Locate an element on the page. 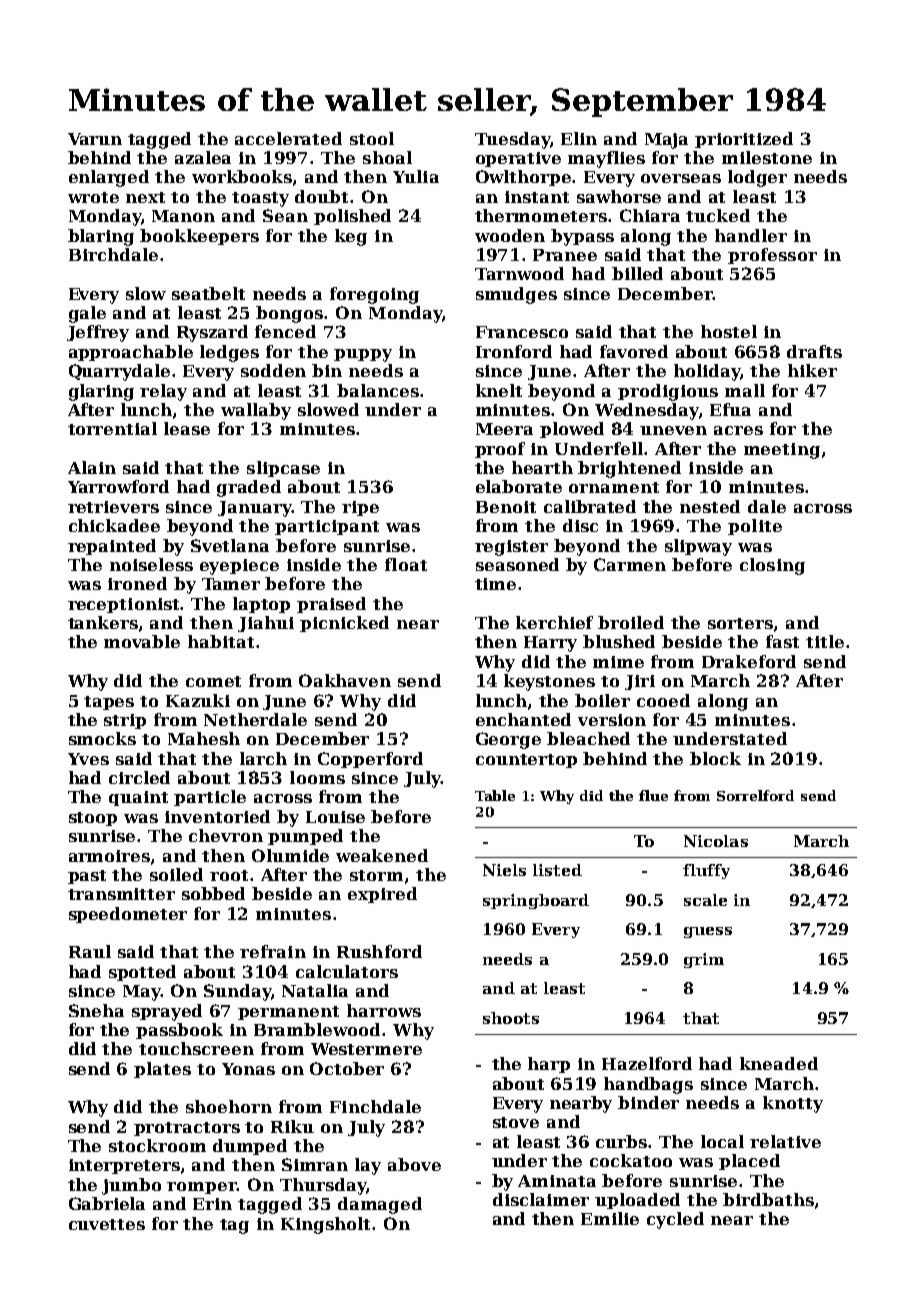 The height and width of the page is (1308, 924). harp is located at coordinates (549, 1065).
